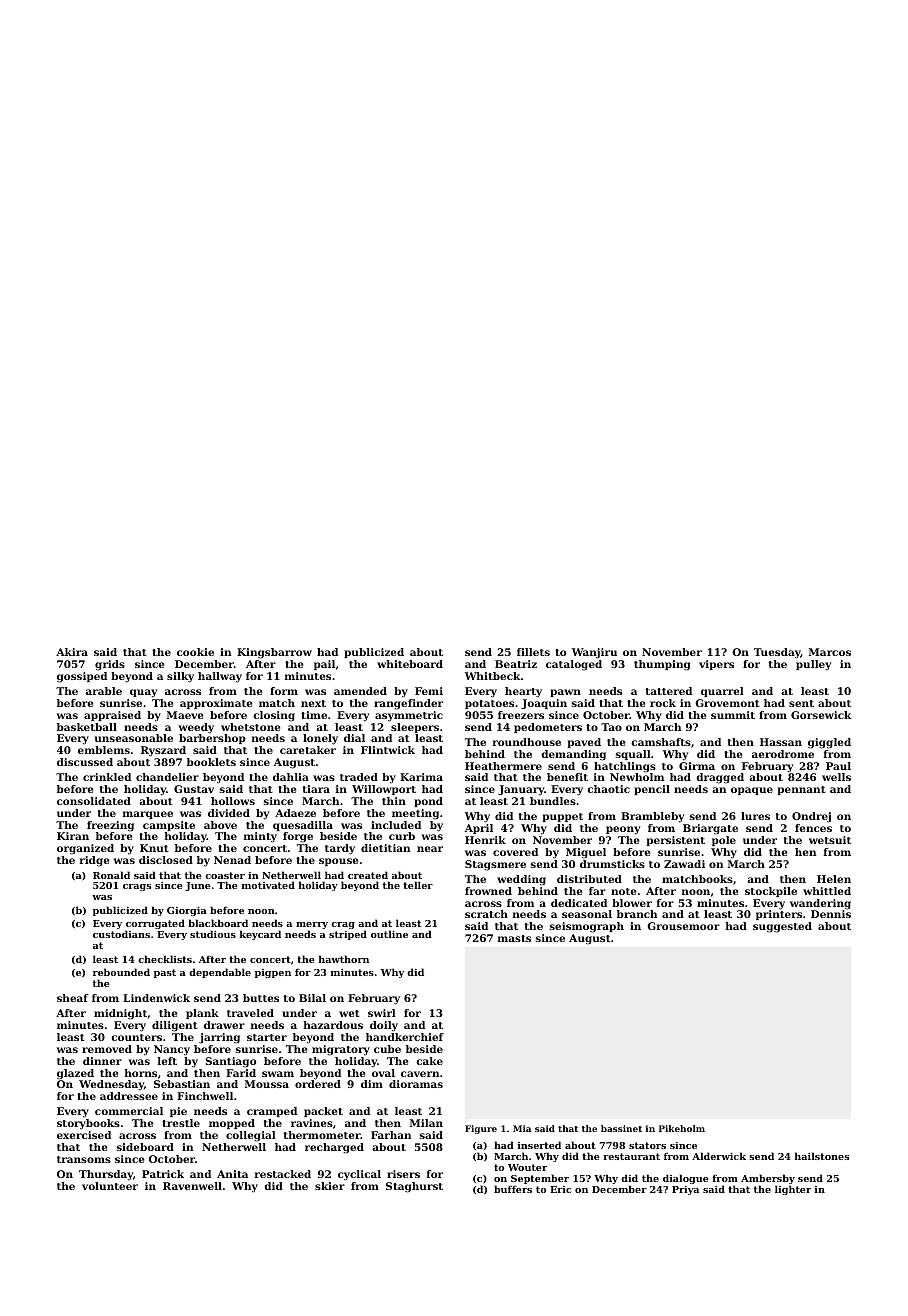 The image size is (908, 1316). I want to click on Ryszard, so click(163, 751).
